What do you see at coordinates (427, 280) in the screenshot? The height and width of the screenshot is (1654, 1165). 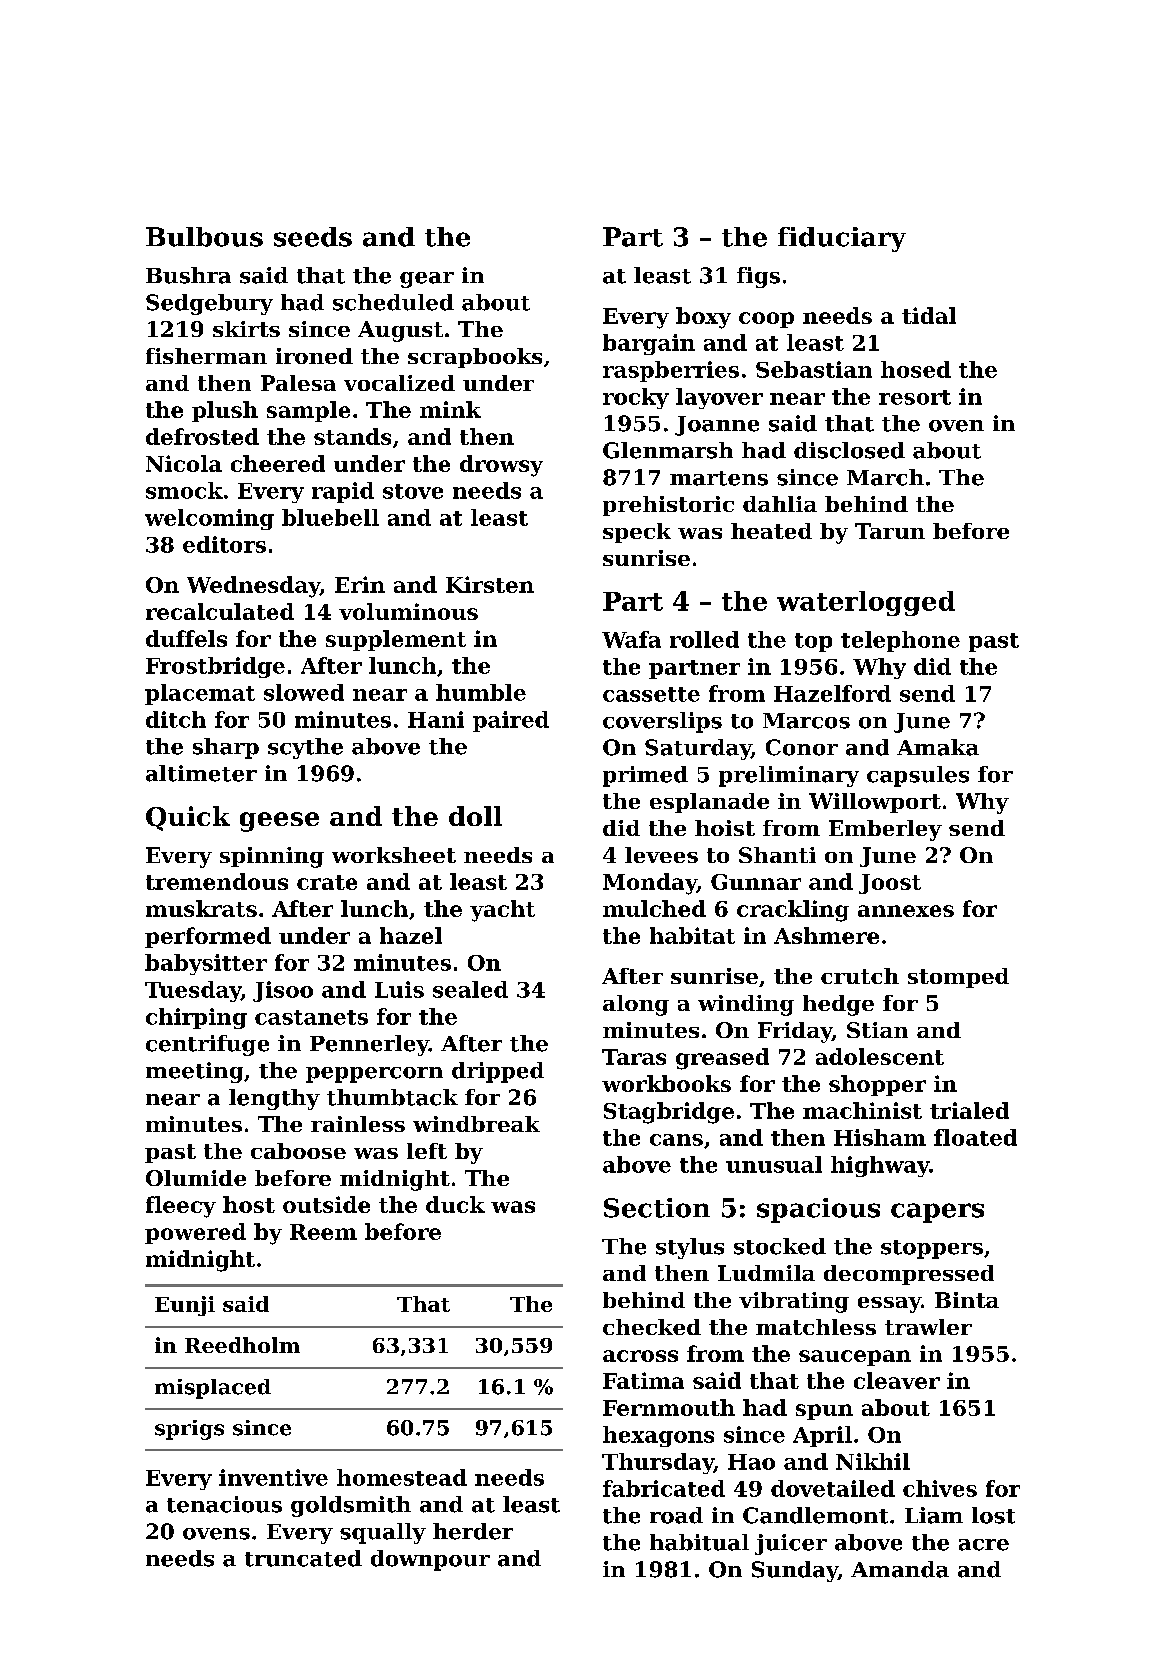 I see `gear` at bounding box center [427, 280].
